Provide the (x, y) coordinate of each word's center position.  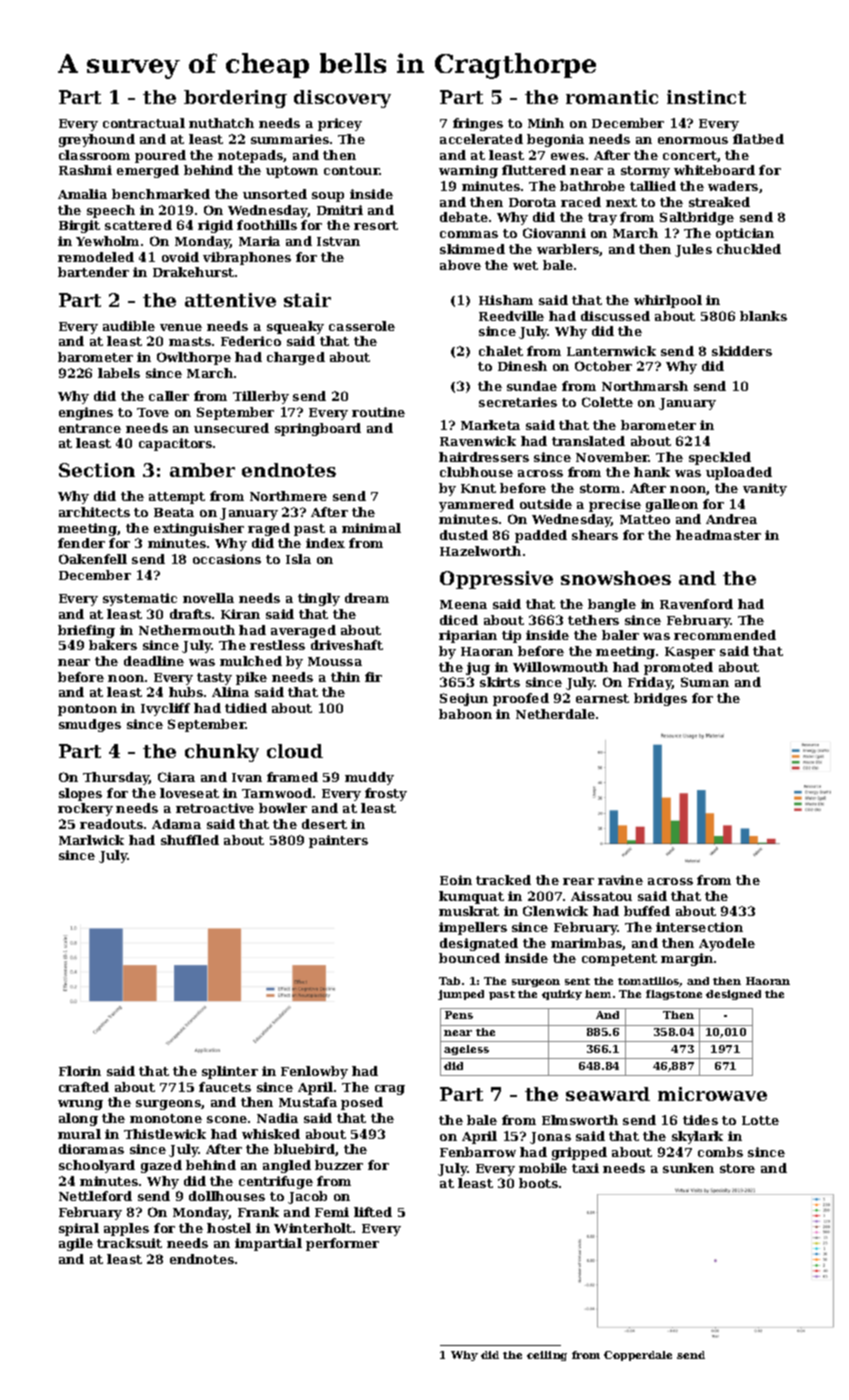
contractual (144, 123)
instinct (706, 97)
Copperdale (638, 1356)
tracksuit (129, 1243)
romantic (612, 97)
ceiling (547, 1356)
